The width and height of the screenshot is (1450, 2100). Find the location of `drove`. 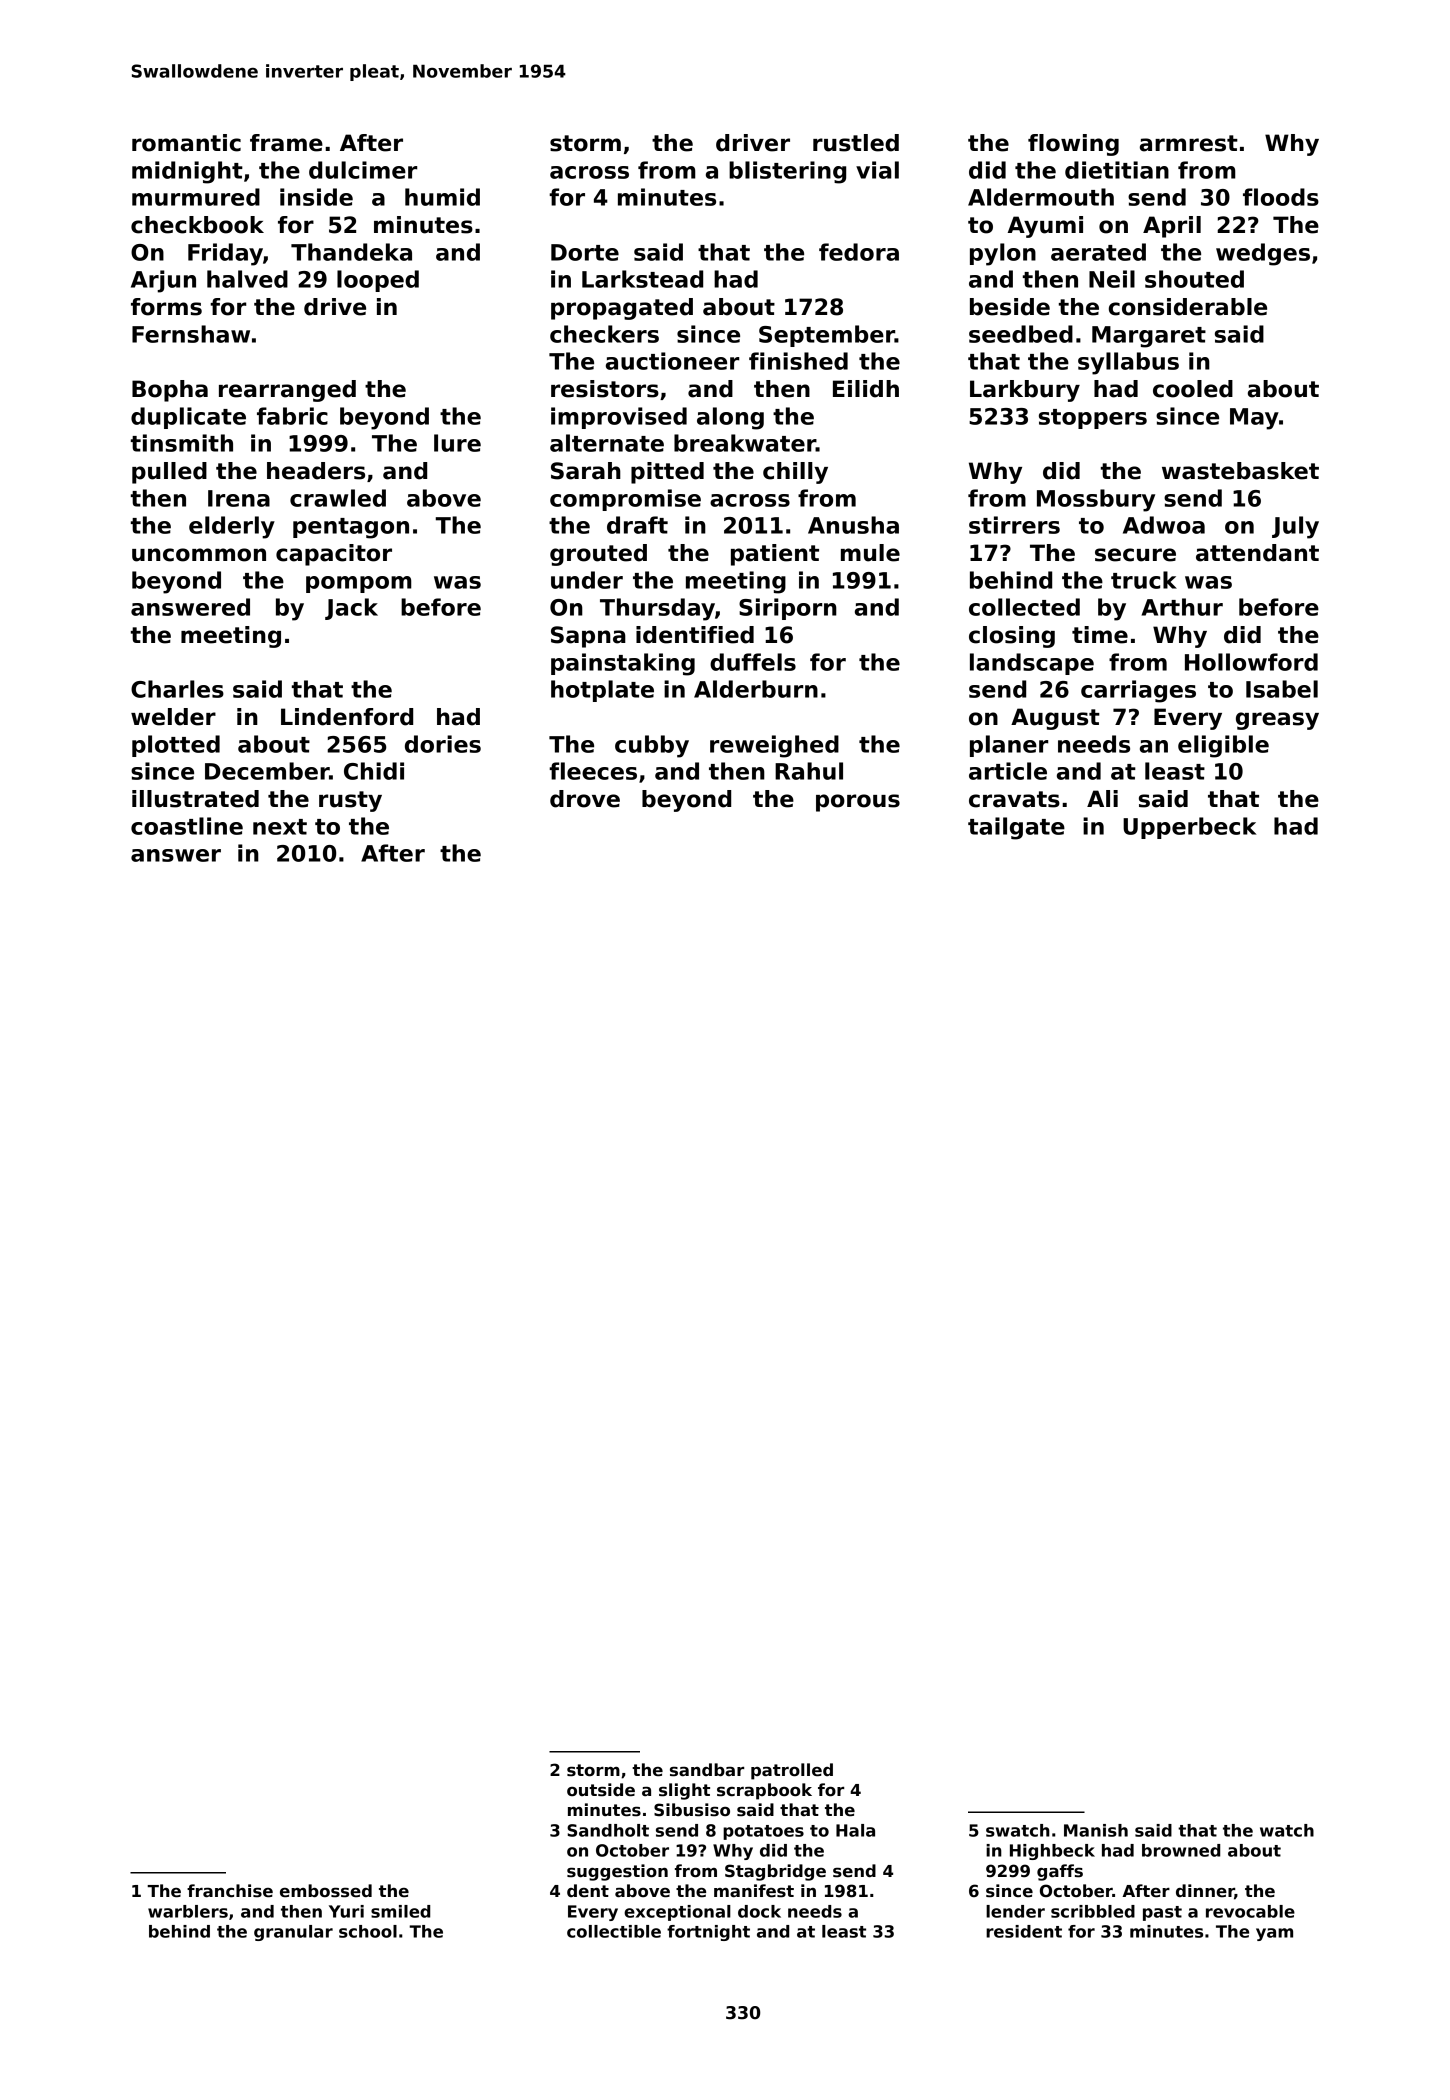

drove is located at coordinates (585, 799).
